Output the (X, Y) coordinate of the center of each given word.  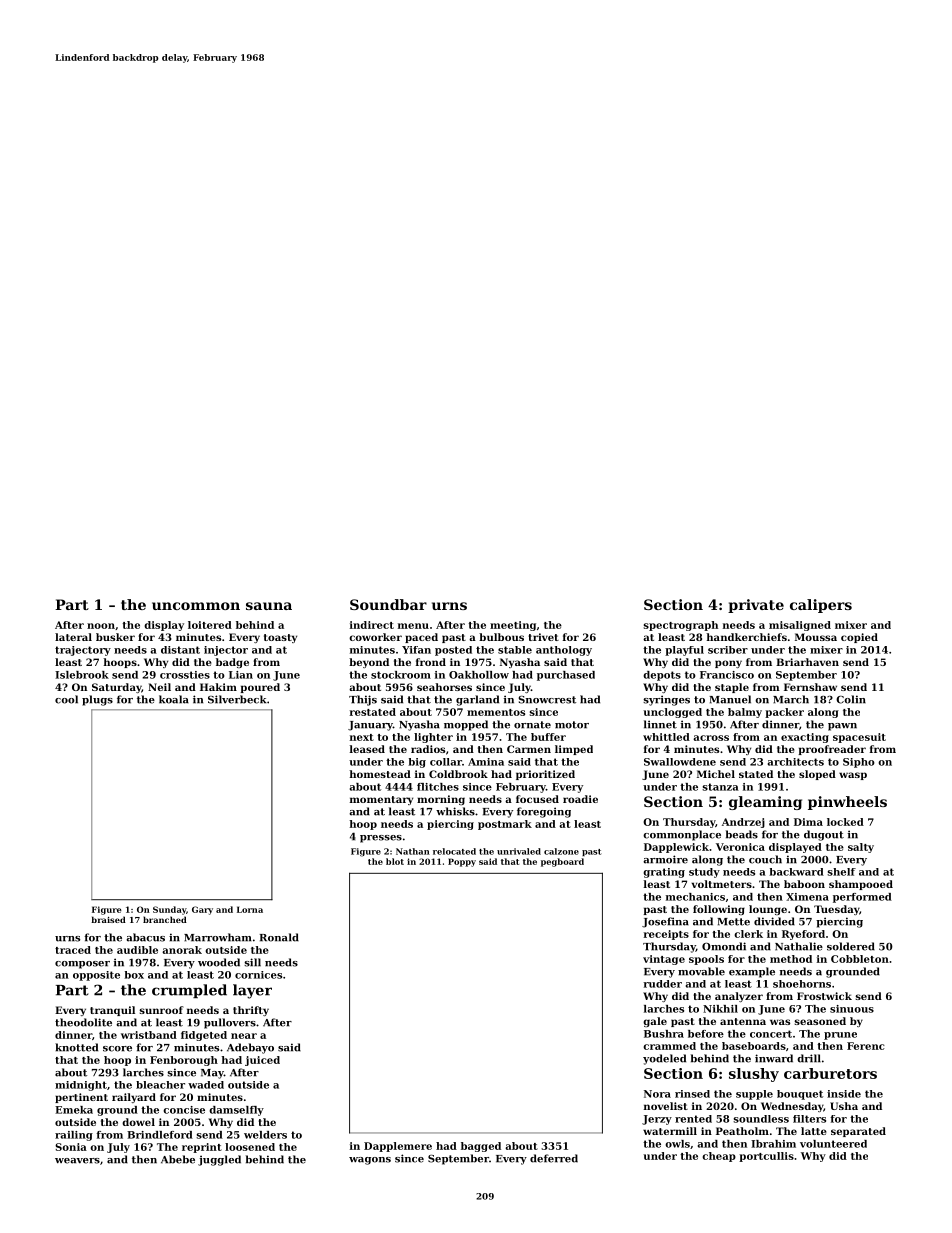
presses (381, 839)
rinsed (692, 1094)
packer (784, 713)
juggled (219, 1160)
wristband (149, 1035)
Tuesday (836, 910)
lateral (73, 637)
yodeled (664, 1059)
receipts (666, 935)
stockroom (401, 675)
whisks (455, 811)
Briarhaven (807, 662)
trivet (543, 637)
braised (108, 919)
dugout (824, 835)
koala (174, 699)
